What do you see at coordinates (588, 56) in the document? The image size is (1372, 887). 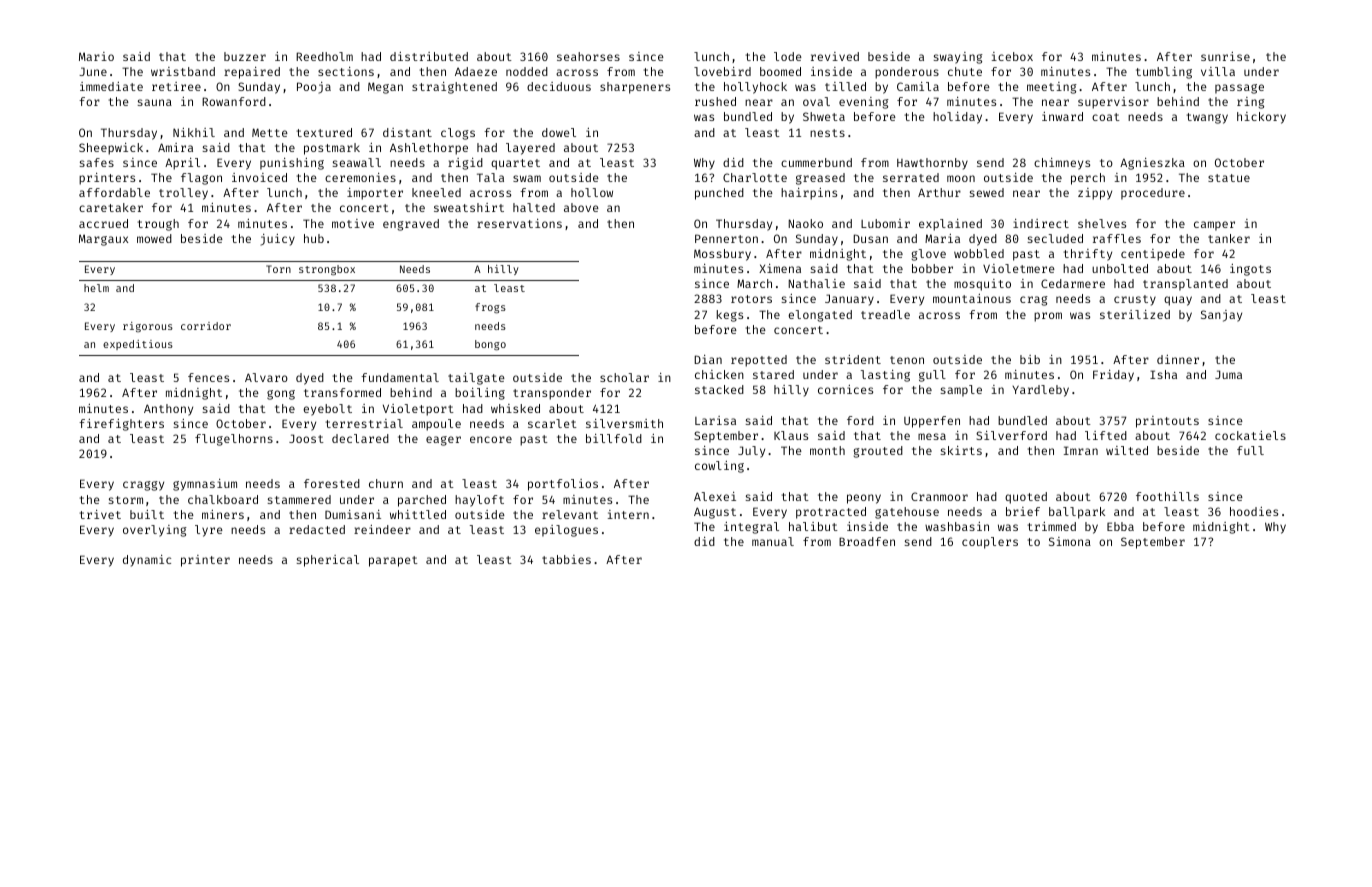 I see `seahorses` at bounding box center [588, 56].
